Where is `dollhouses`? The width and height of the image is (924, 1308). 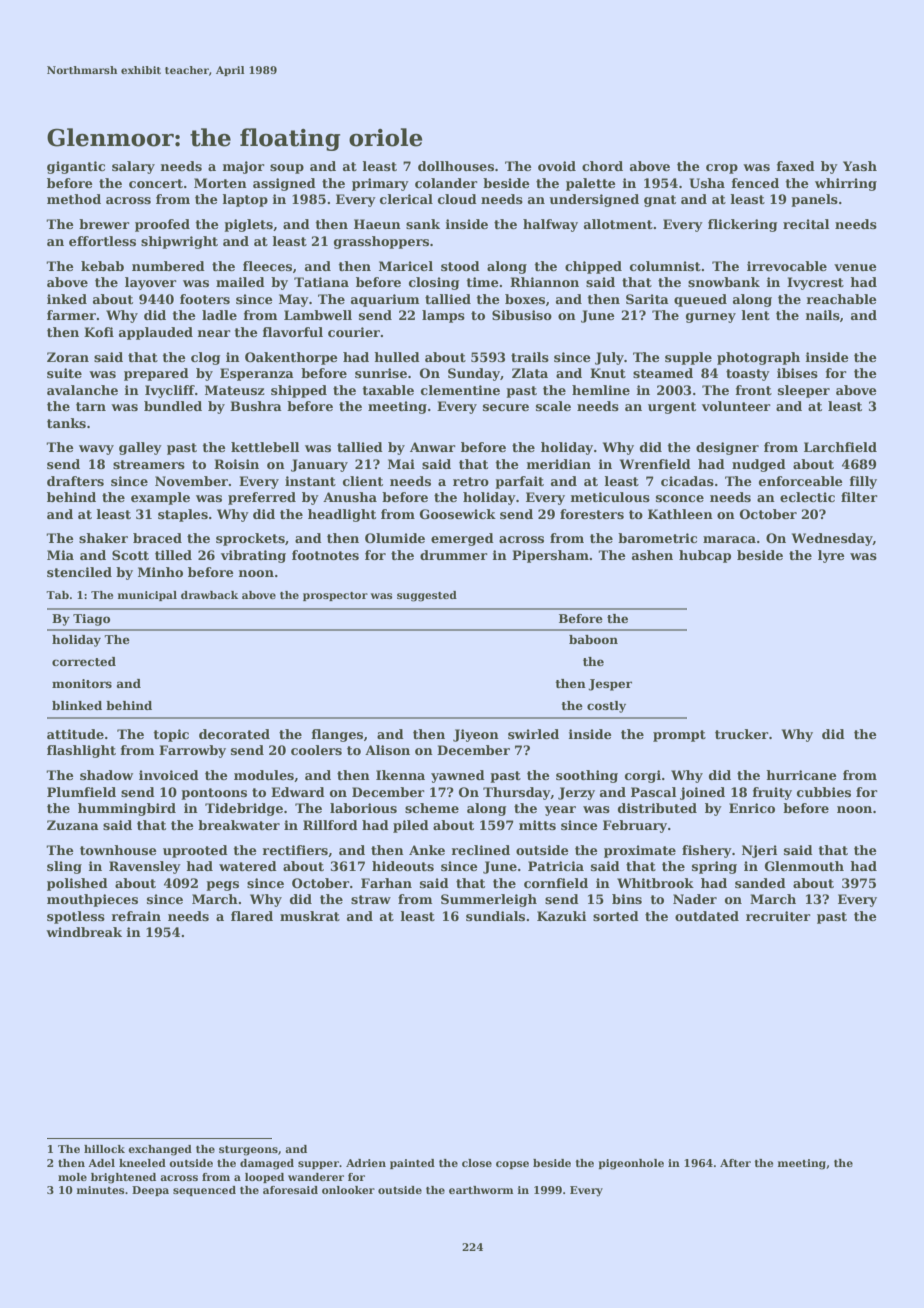 dollhouses is located at coordinates (456, 166).
